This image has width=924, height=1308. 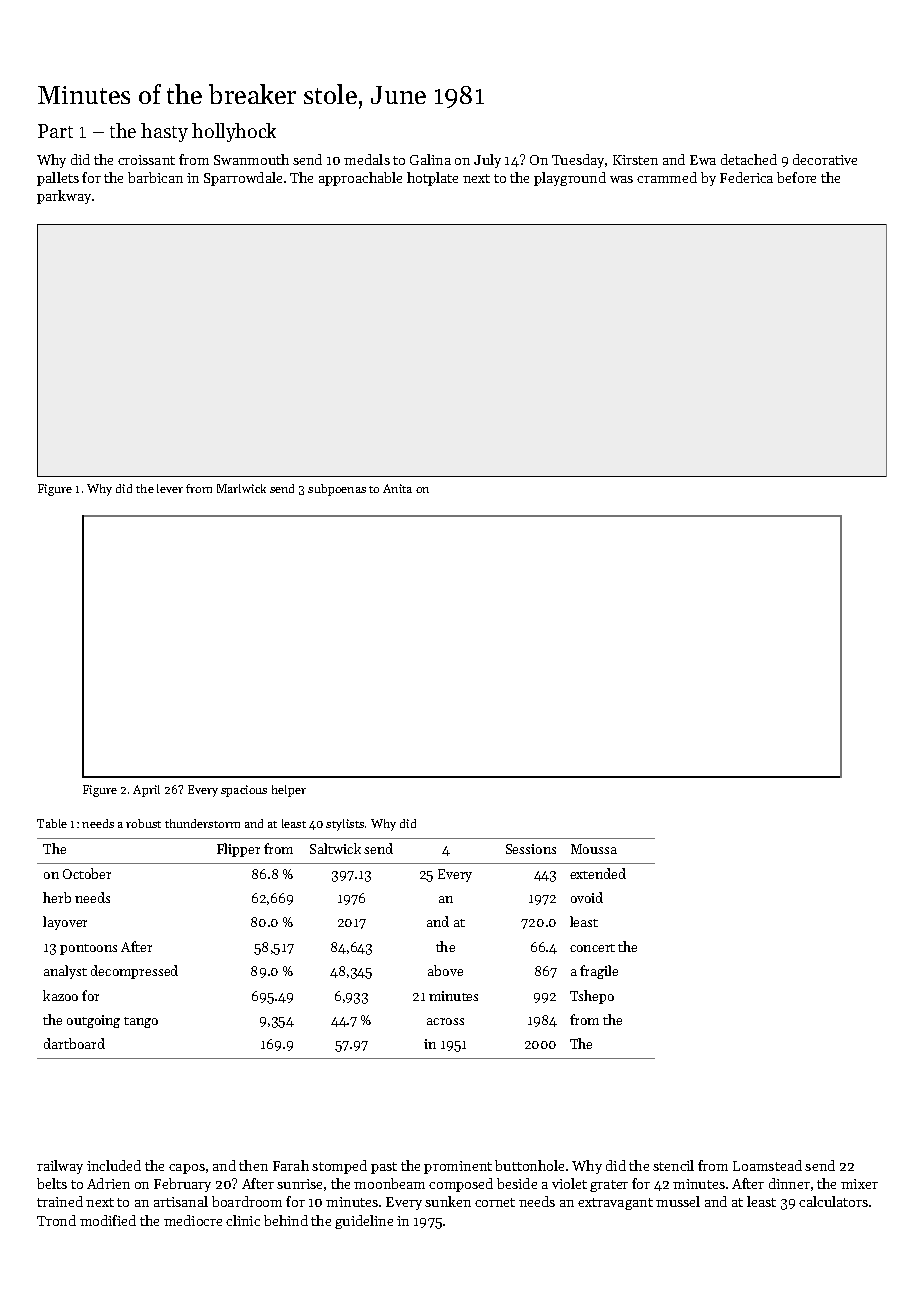 What do you see at coordinates (430, 159) in the image?
I see `Galina` at bounding box center [430, 159].
